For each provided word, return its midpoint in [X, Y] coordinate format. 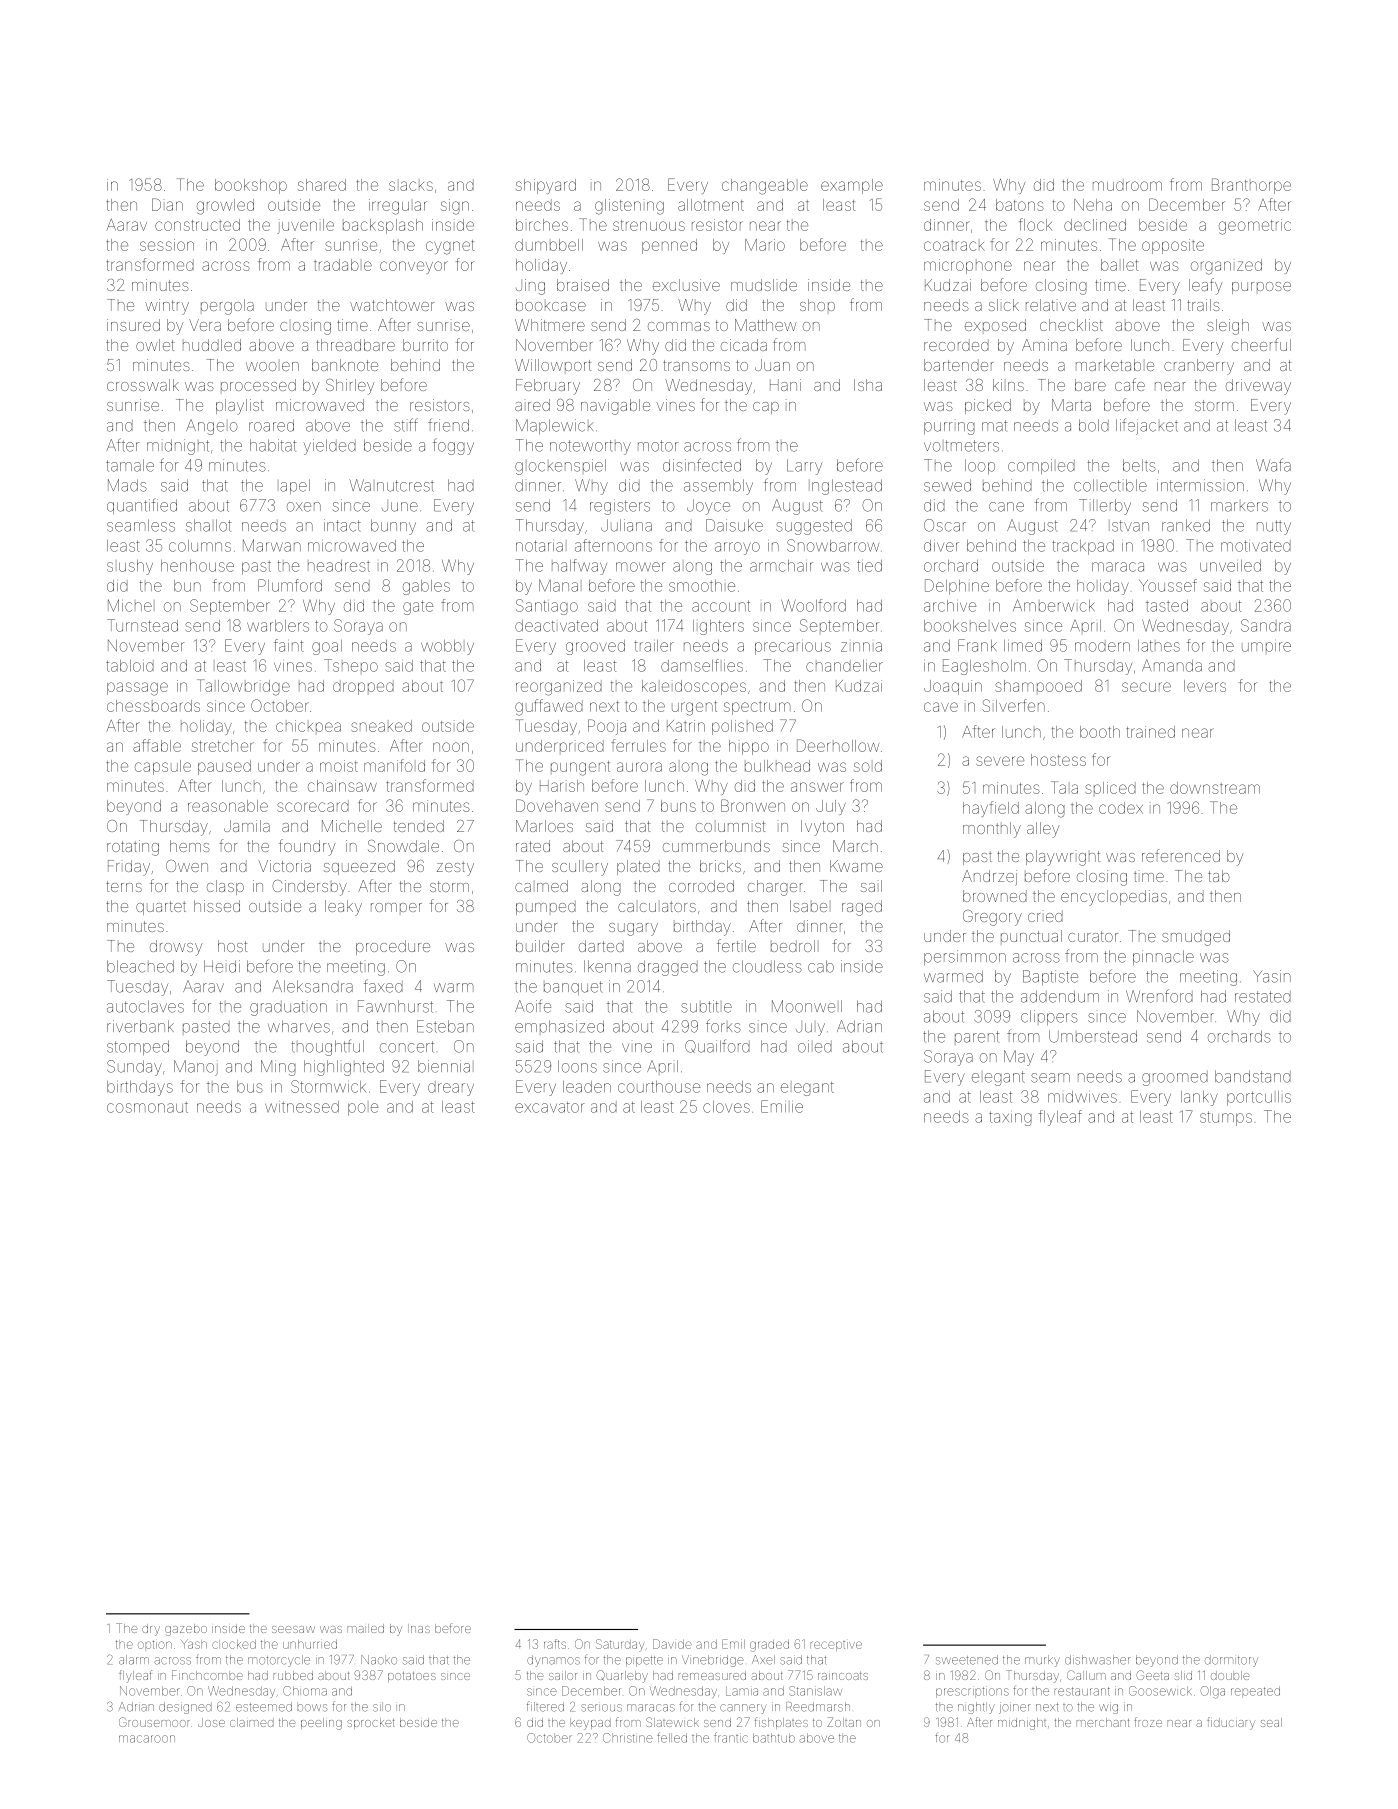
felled [672, 1737]
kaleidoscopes [694, 687]
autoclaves [145, 1006]
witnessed [302, 1107]
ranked [1186, 525]
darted [601, 946]
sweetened [967, 1660]
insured [133, 325]
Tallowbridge [243, 687]
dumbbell [549, 245]
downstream [1215, 788]
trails [1203, 305]
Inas [419, 1628]
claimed [252, 1722]
